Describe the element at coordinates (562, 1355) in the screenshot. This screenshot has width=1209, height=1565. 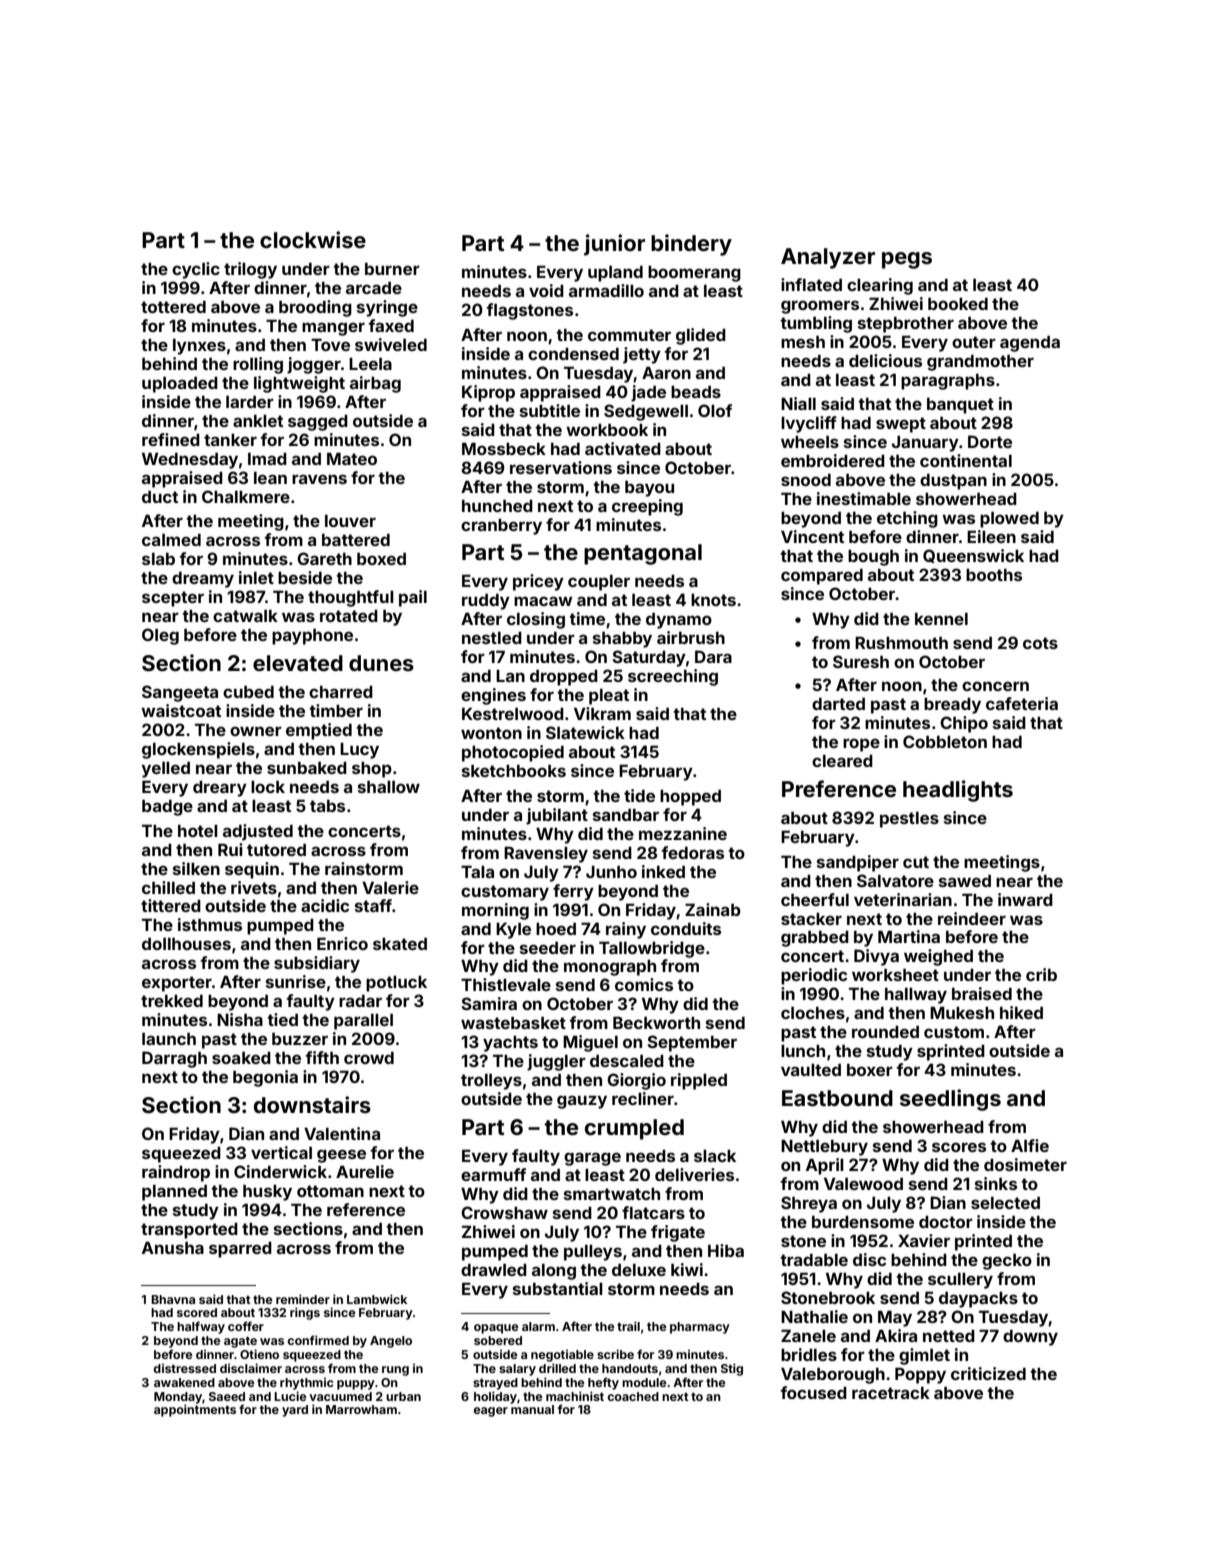
I see `negotiable` at that location.
